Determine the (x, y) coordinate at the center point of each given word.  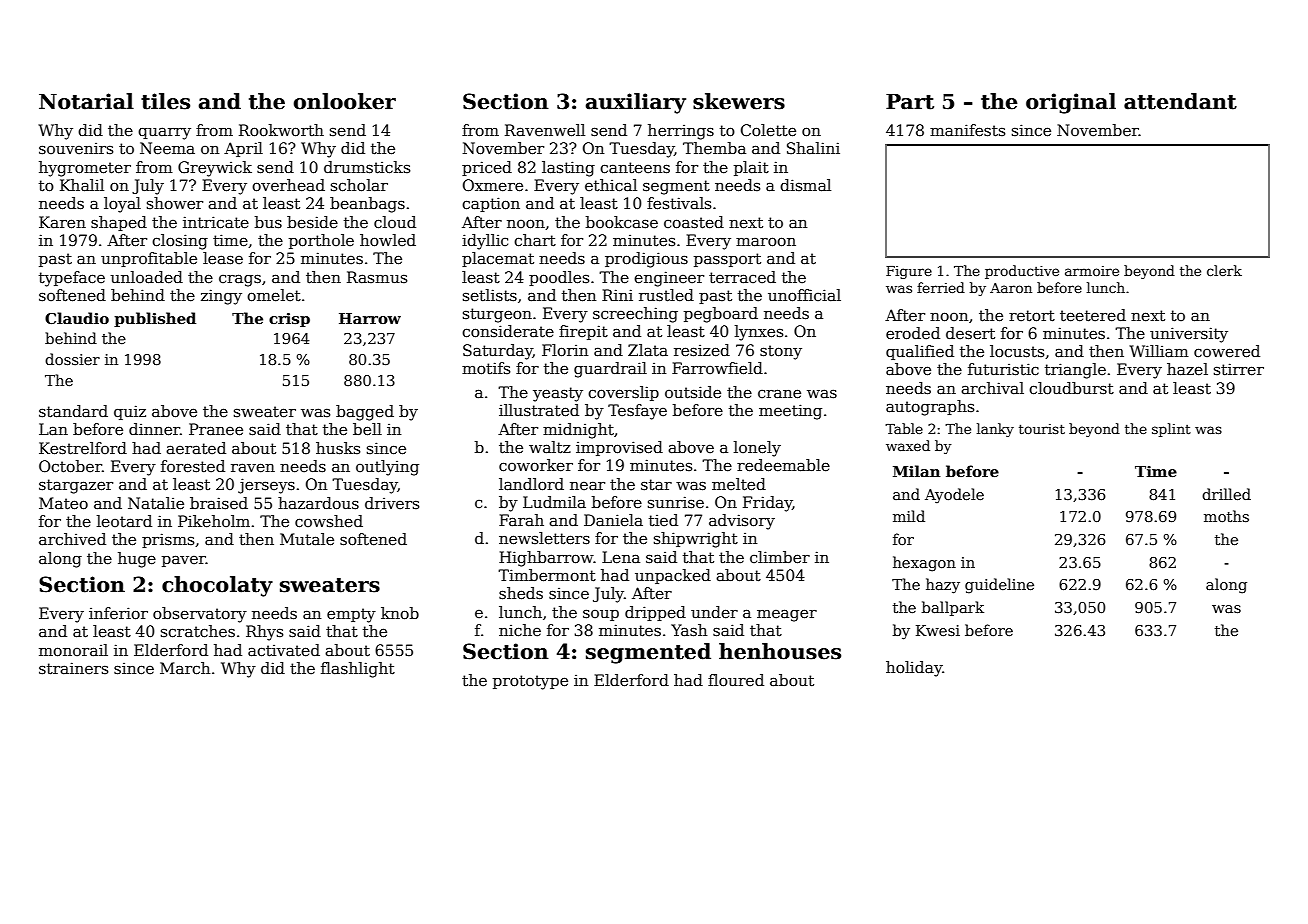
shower (175, 203)
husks (338, 448)
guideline (999, 586)
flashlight (358, 670)
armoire (1092, 271)
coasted (694, 222)
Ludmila (554, 502)
